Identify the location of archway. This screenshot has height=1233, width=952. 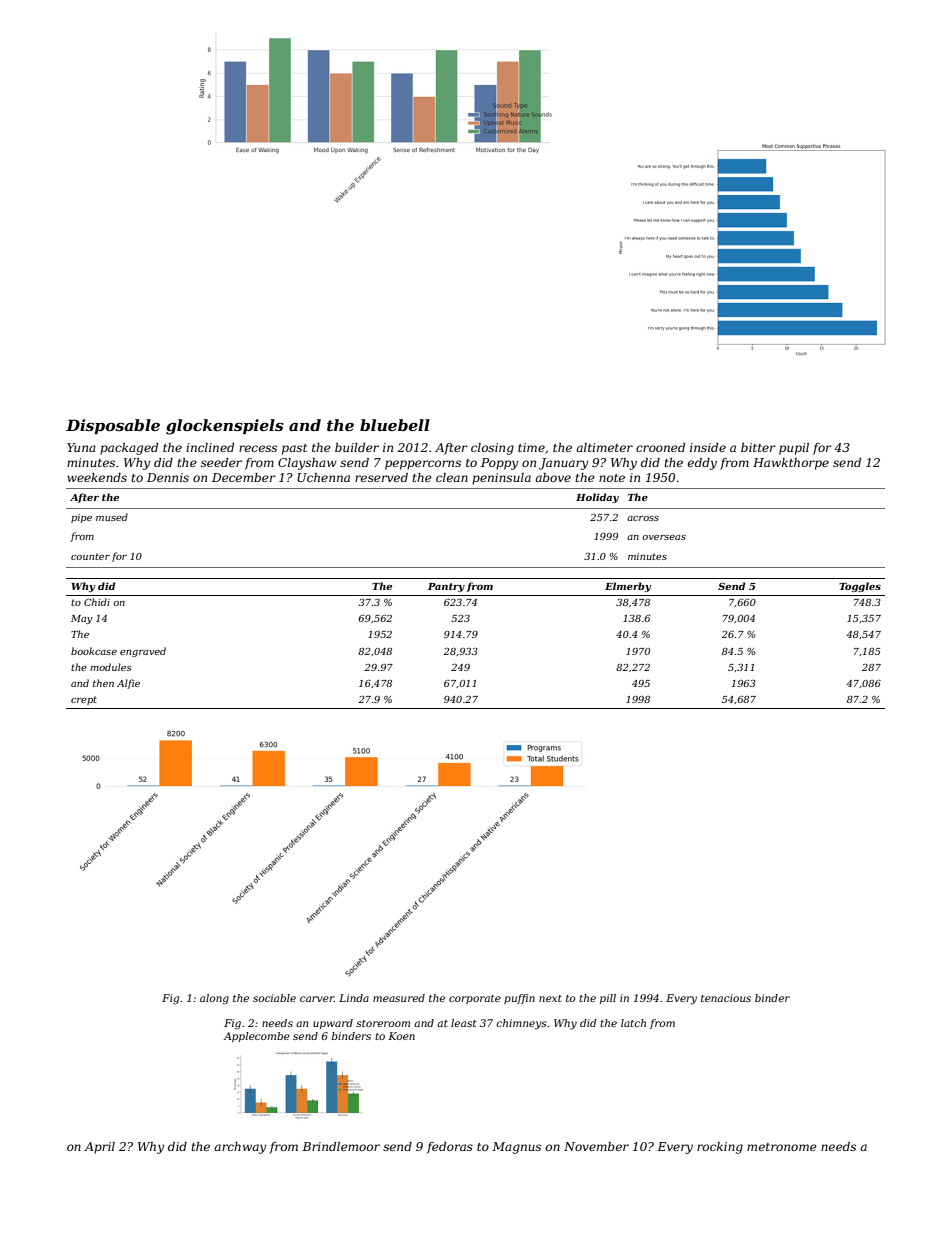
(240, 1148).
